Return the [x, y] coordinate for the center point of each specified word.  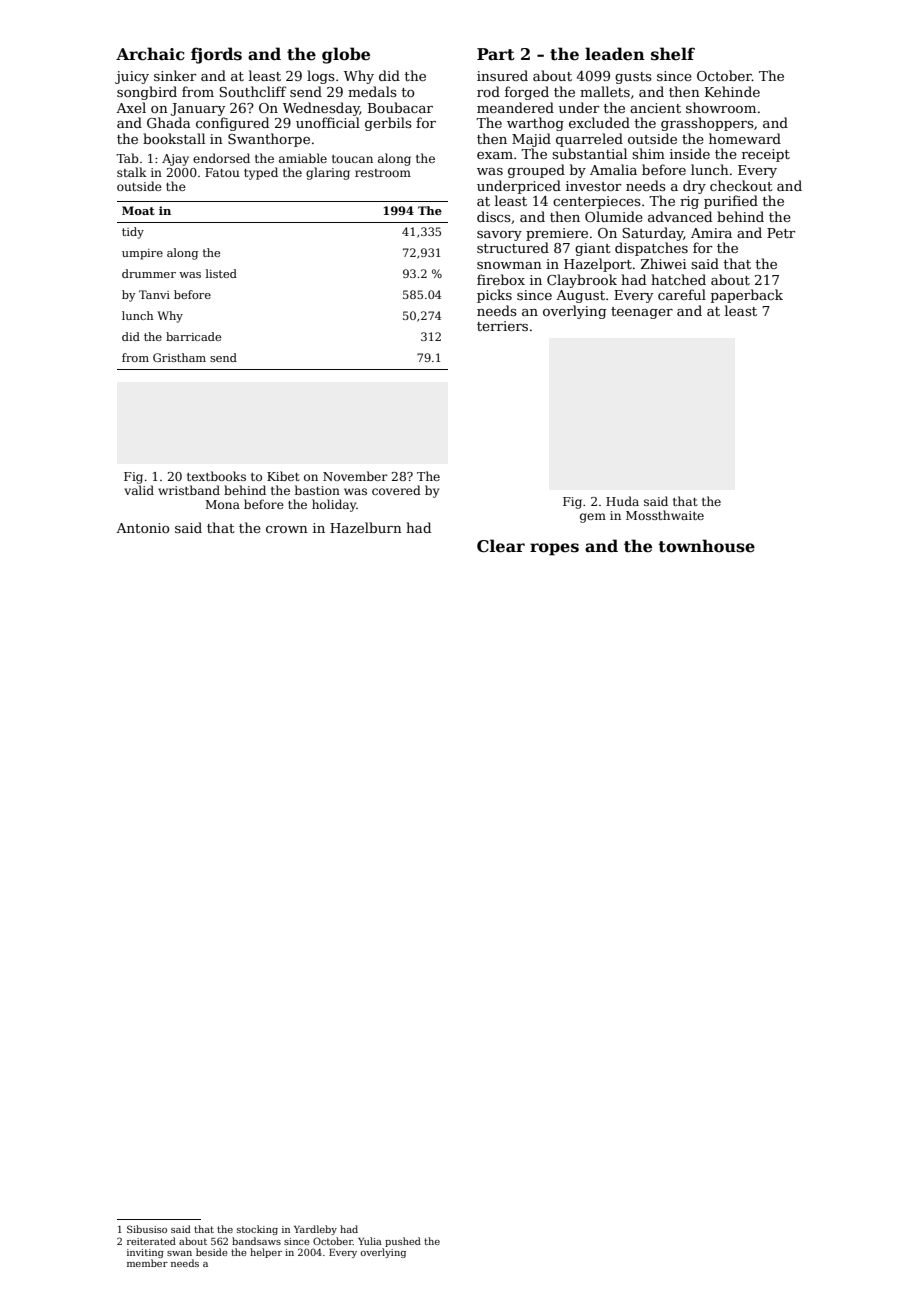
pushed [403, 1242]
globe [346, 55]
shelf [673, 54]
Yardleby [315, 1230]
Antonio [142, 528]
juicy [132, 77]
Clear [501, 546]
